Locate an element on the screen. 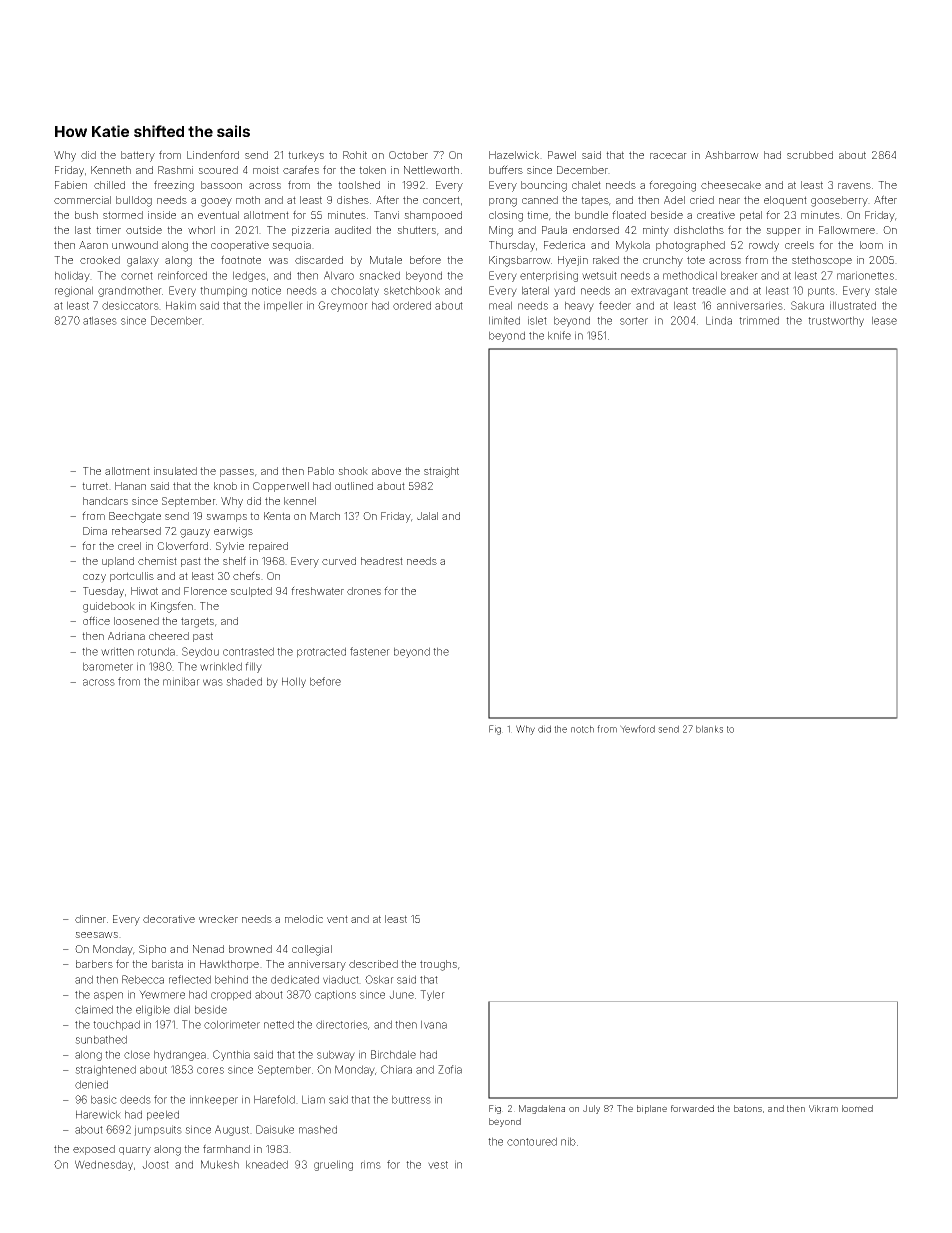 The width and height of the screenshot is (952, 1233). desiccators is located at coordinates (130, 305).
